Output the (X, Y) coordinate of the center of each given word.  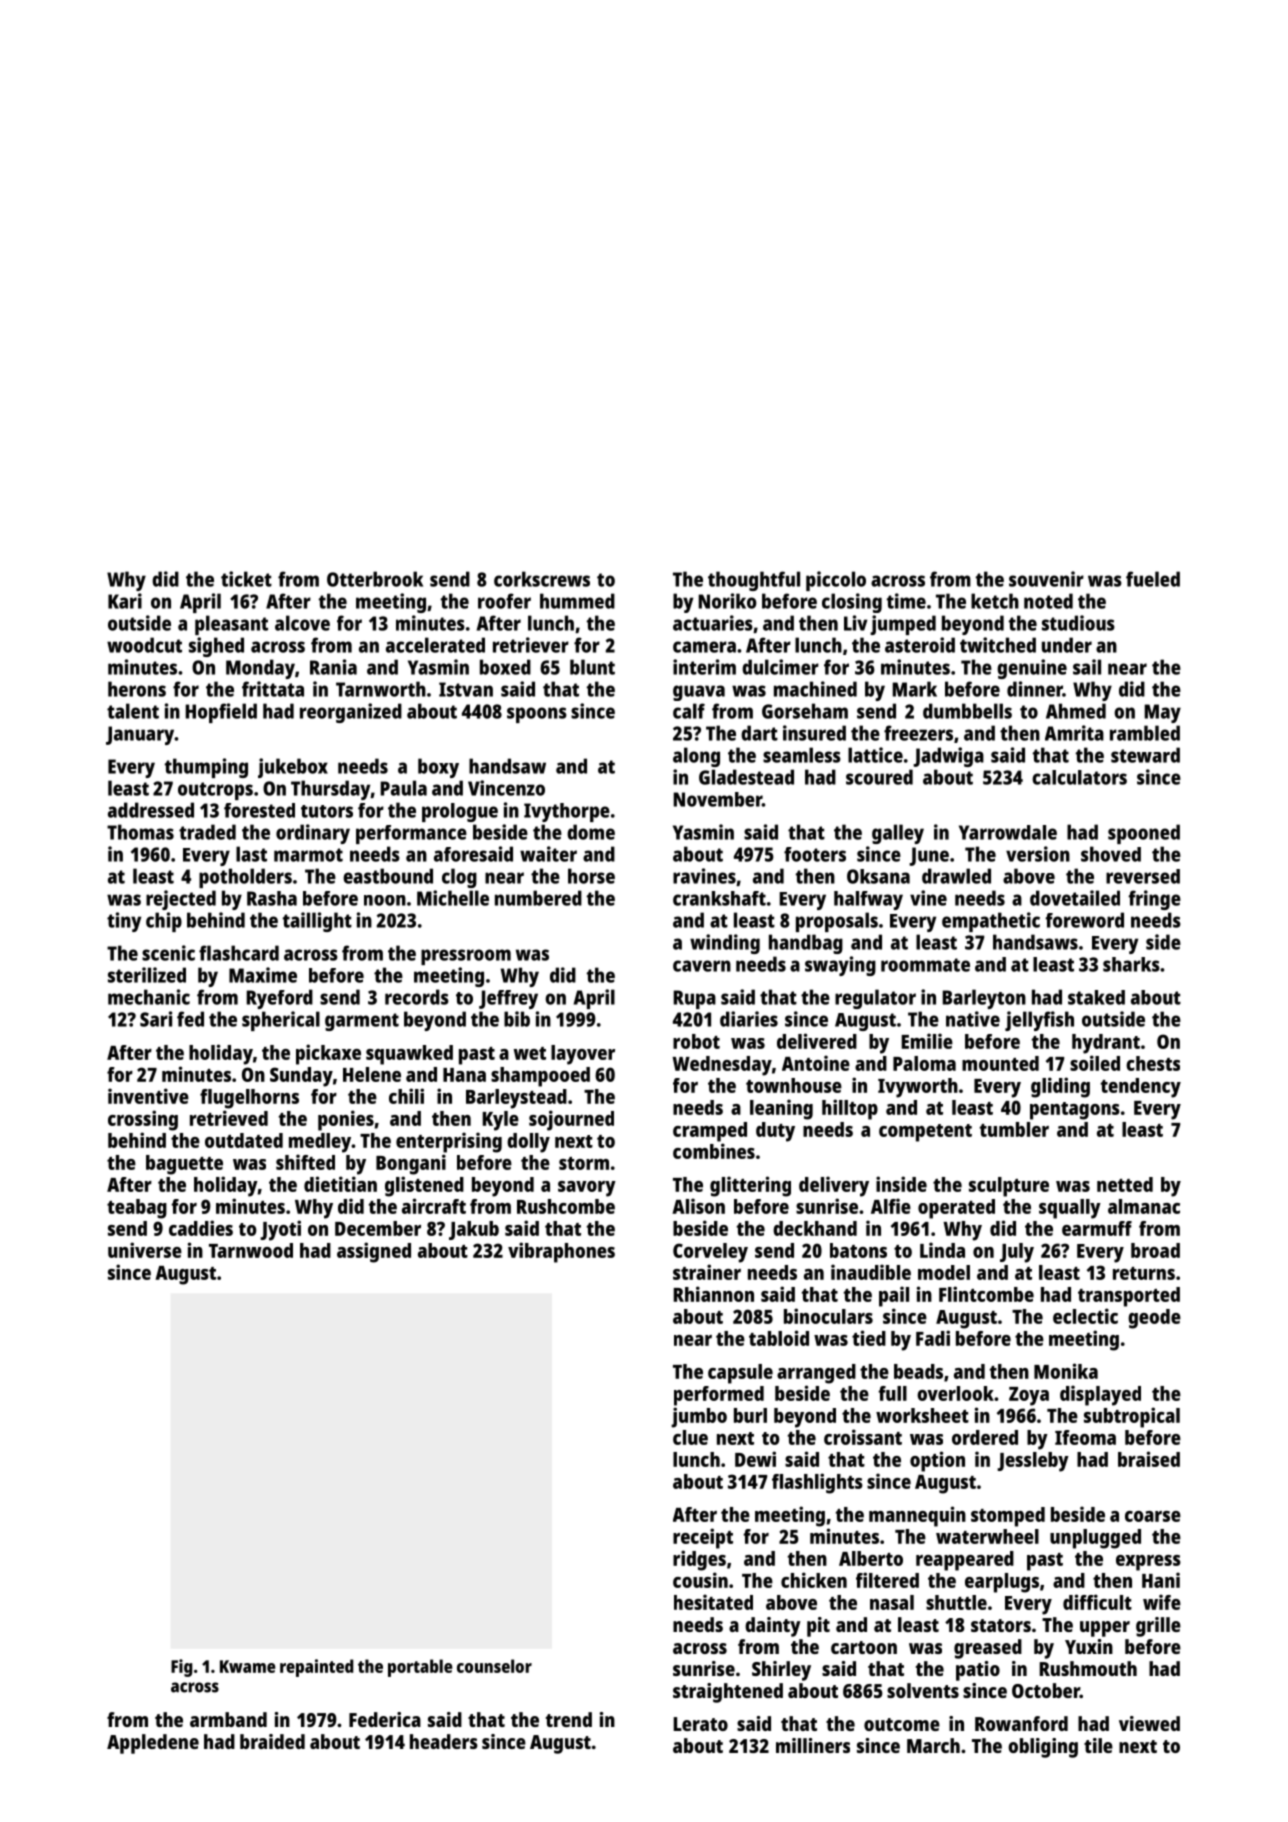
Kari (125, 601)
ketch (995, 601)
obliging (1043, 1748)
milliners (813, 1745)
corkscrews (542, 579)
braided (272, 1741)
